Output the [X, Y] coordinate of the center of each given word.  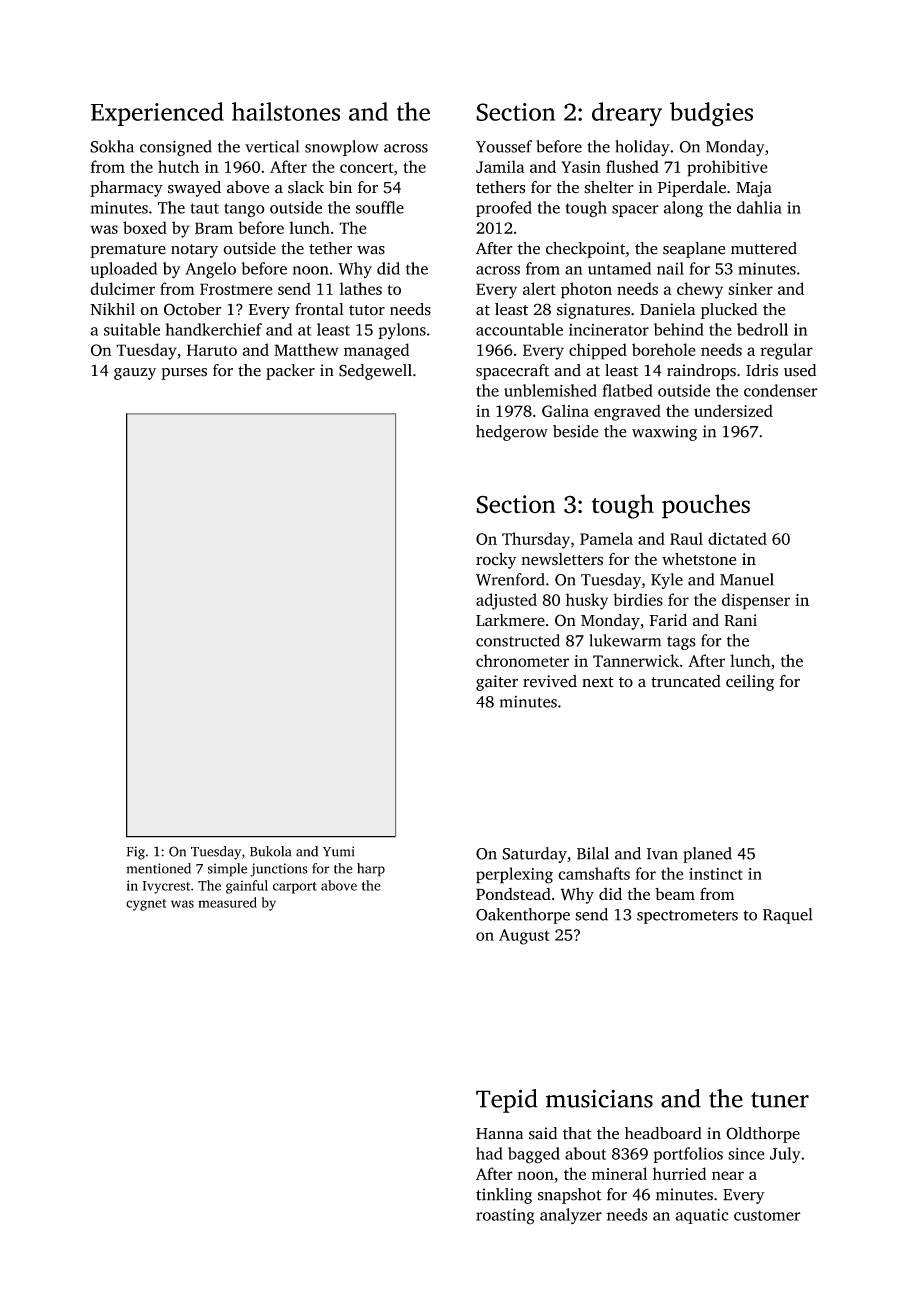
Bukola [270, 851]
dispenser [756, 601]
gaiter [497, 683]
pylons [402, 331]
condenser [781, 390]
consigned [176, 148]
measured [227, 902]
